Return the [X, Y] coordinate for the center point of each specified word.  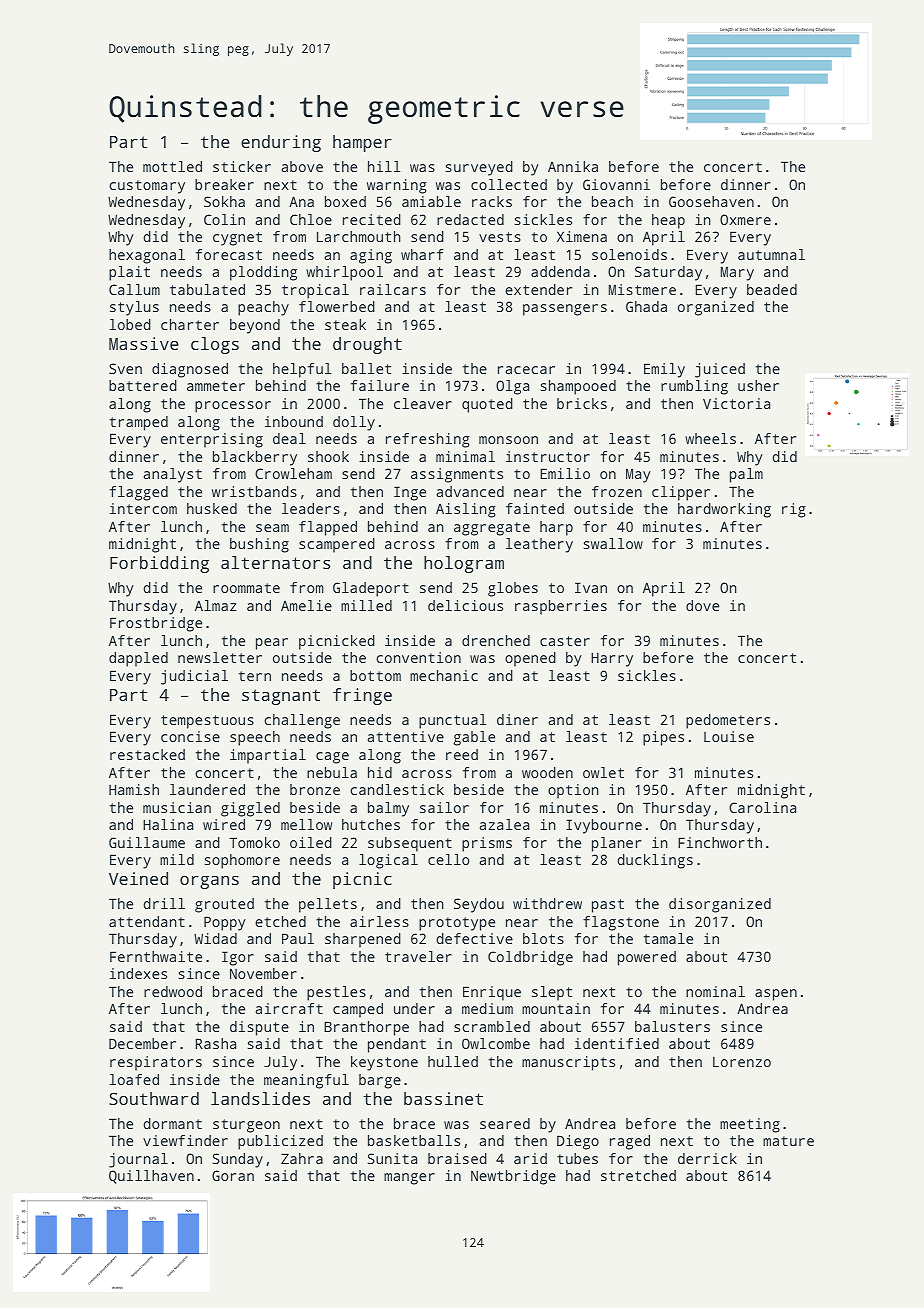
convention [418, 657]
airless [379, 921]
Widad [215, 938]
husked [212, 508]
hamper [362, 143]
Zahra [302, 1158]
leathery [539, 545]
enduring [281, 143]
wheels [710, 438]
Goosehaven [711, 201]
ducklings [655, 861]
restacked [147, 754]
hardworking [724, 510]
